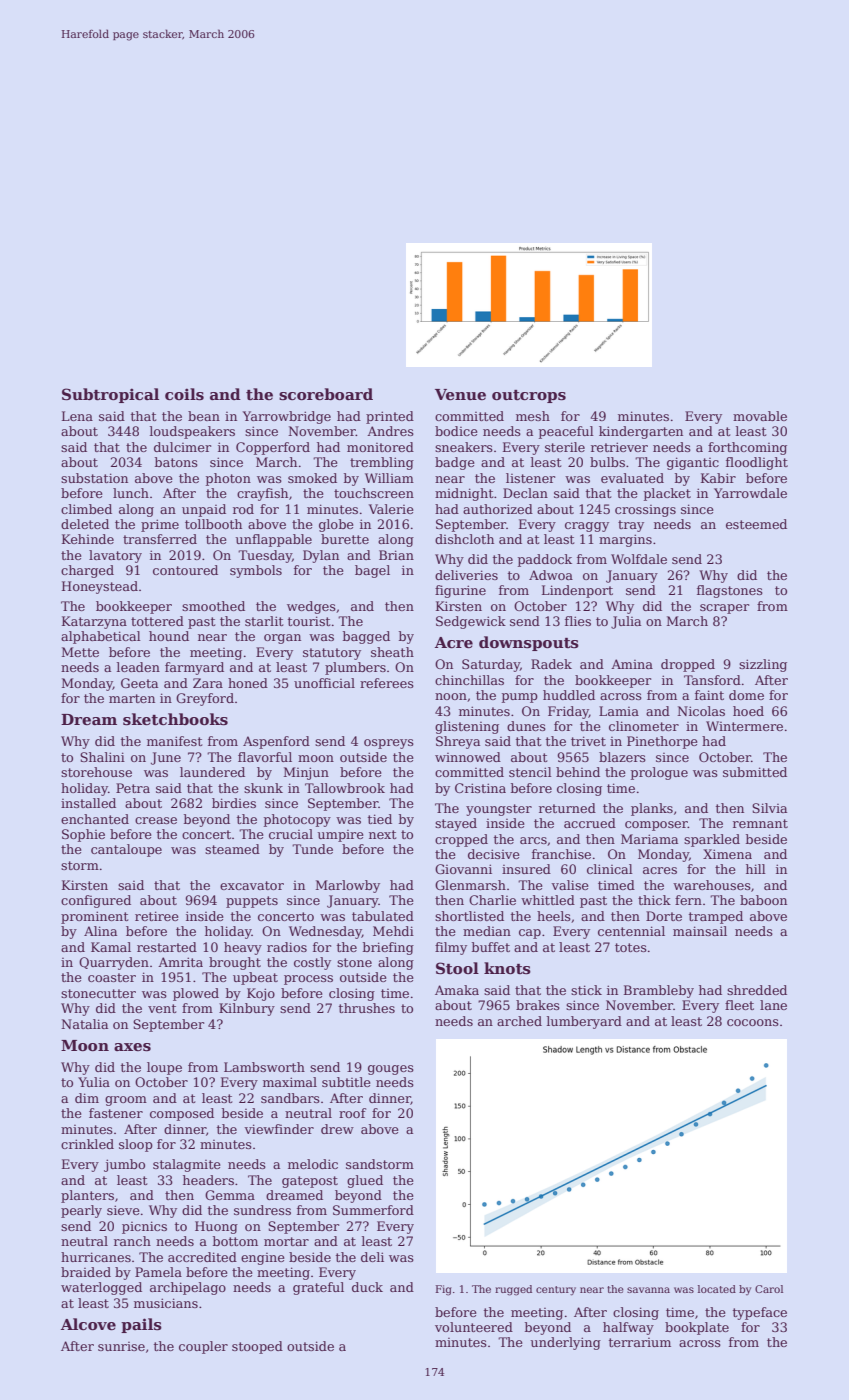 The image size is (849, 1400). What do you see at coordinates (279, 1129) in the screenshot?
I see `viewfinder` at bounding box center [279, 1129].
